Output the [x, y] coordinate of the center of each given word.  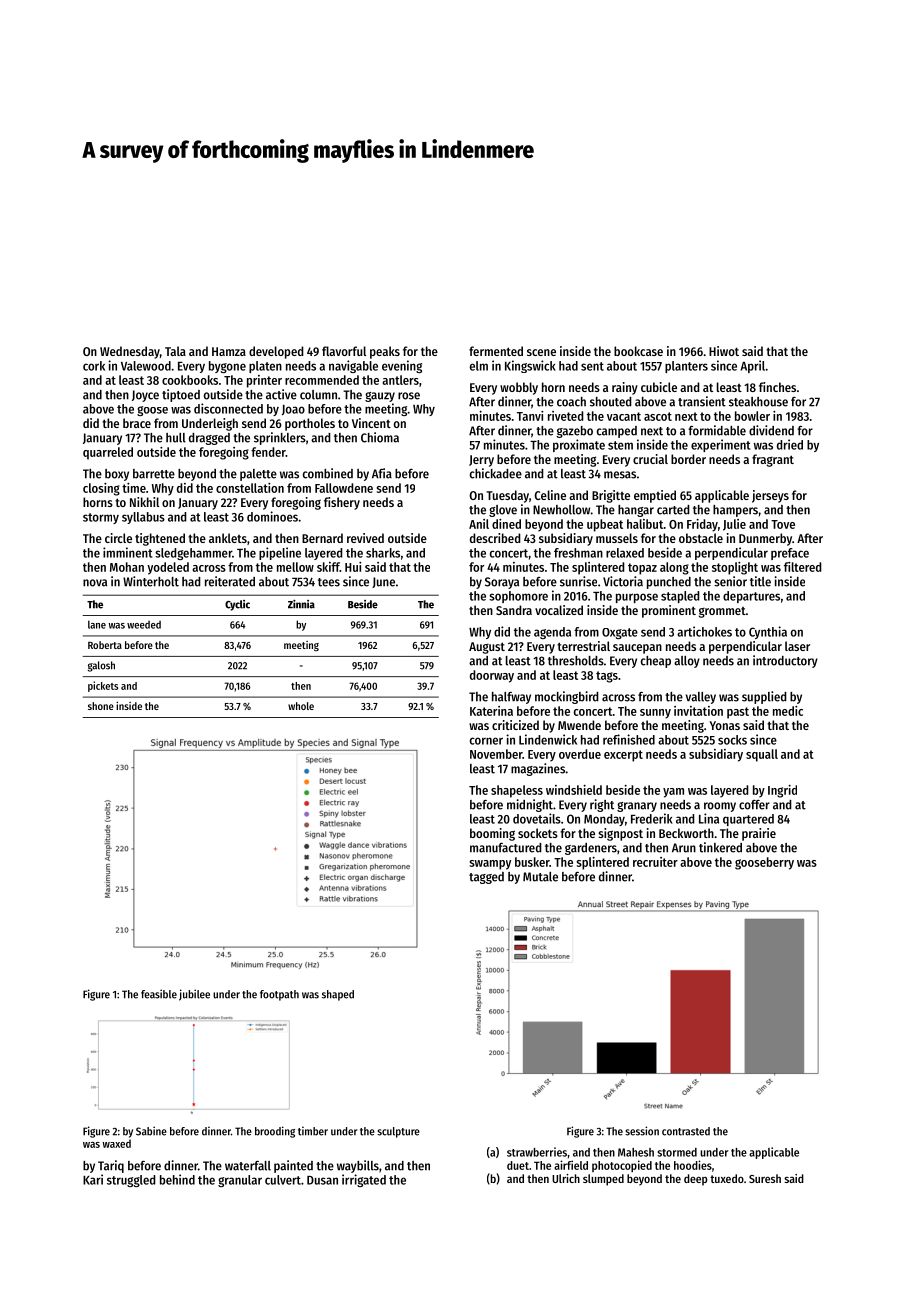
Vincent [371, 423]
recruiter [655, 862]
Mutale [540, 877]
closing [101, 489]
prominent [669, 611]
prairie [759, 834]
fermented [496, 351]
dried [790, 444]
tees [329, 582]
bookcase [638, 351]
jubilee [194, 995]
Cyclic [237, 605]
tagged [486, 878]
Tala [175, 351]
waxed [116, 1143]
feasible [159, 994]
